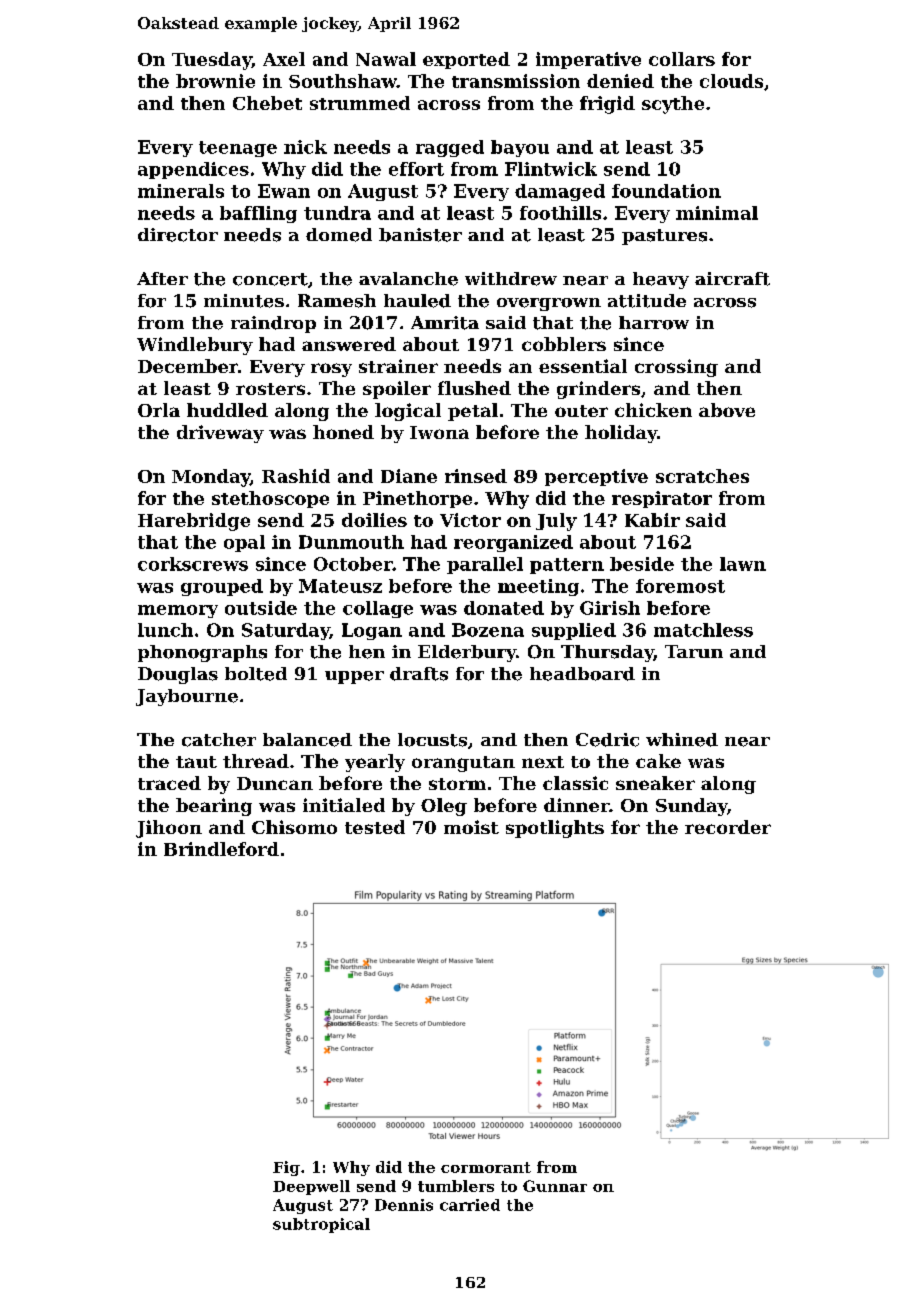 Image resolution: width=908 pixels, height=1316 pixels. What do you see at coordinates (555, 829) in the image?
I see `spotlights` at bounding box center [555, 829].
